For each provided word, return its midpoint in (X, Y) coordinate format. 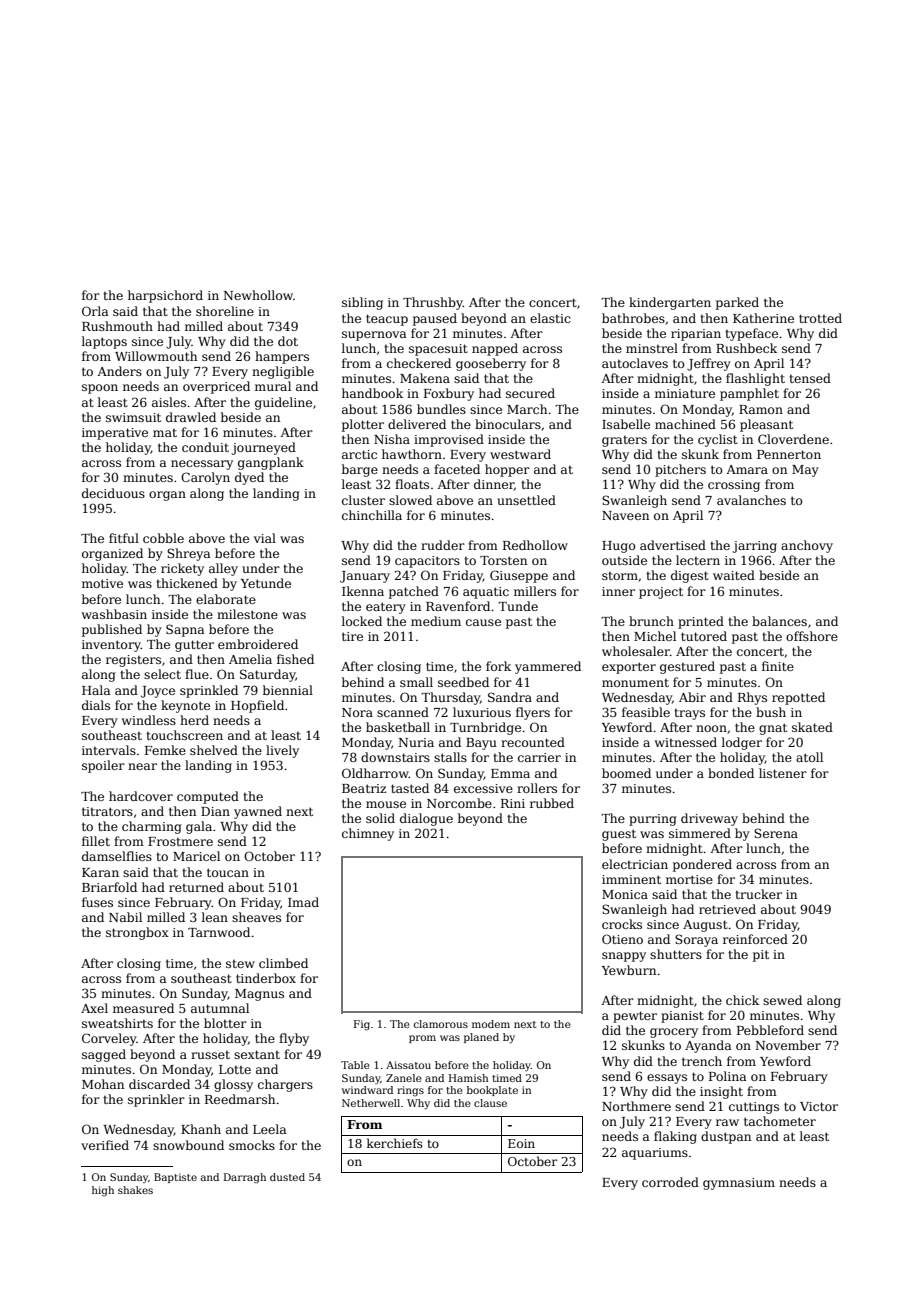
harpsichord (165, 296)
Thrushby (433, 303)
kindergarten (670, 303)
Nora (357, 712)
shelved (214, 750)
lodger (742, 743)
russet (210, 1055)
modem (491, 1024)
